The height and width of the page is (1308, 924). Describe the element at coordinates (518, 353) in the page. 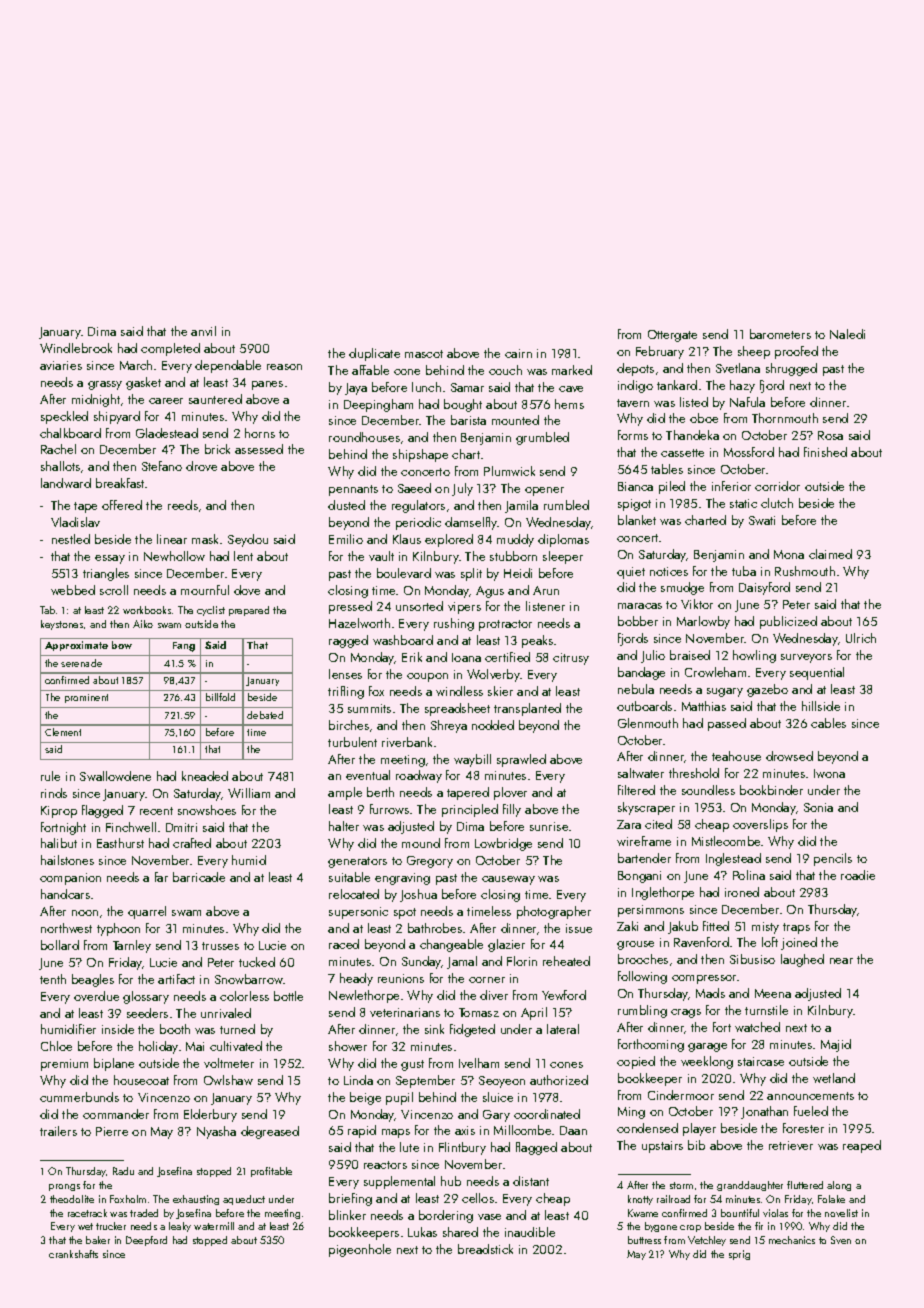

I see `cairn` at that location.
